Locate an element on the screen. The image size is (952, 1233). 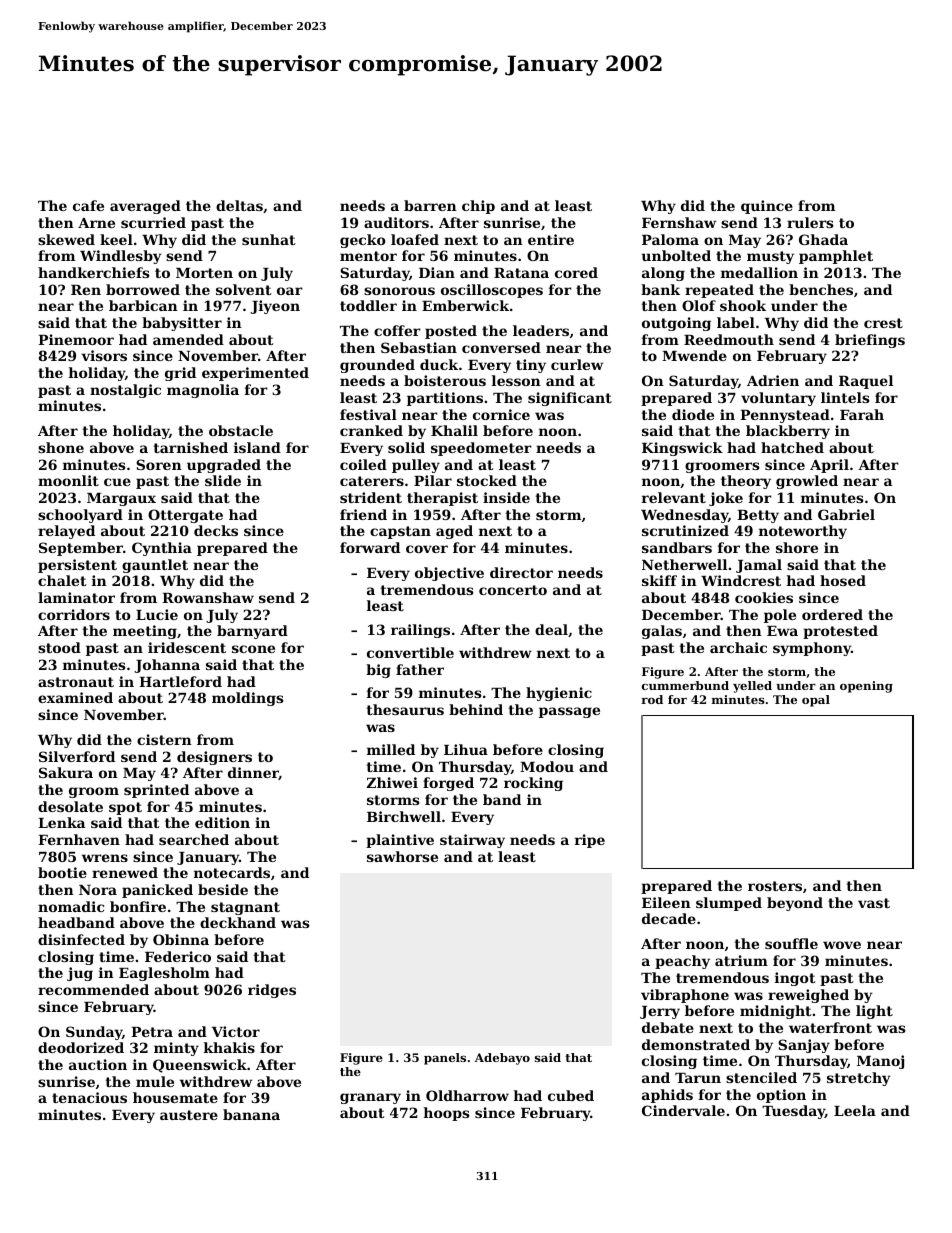
skiff is located at coordinates (659, 580).
